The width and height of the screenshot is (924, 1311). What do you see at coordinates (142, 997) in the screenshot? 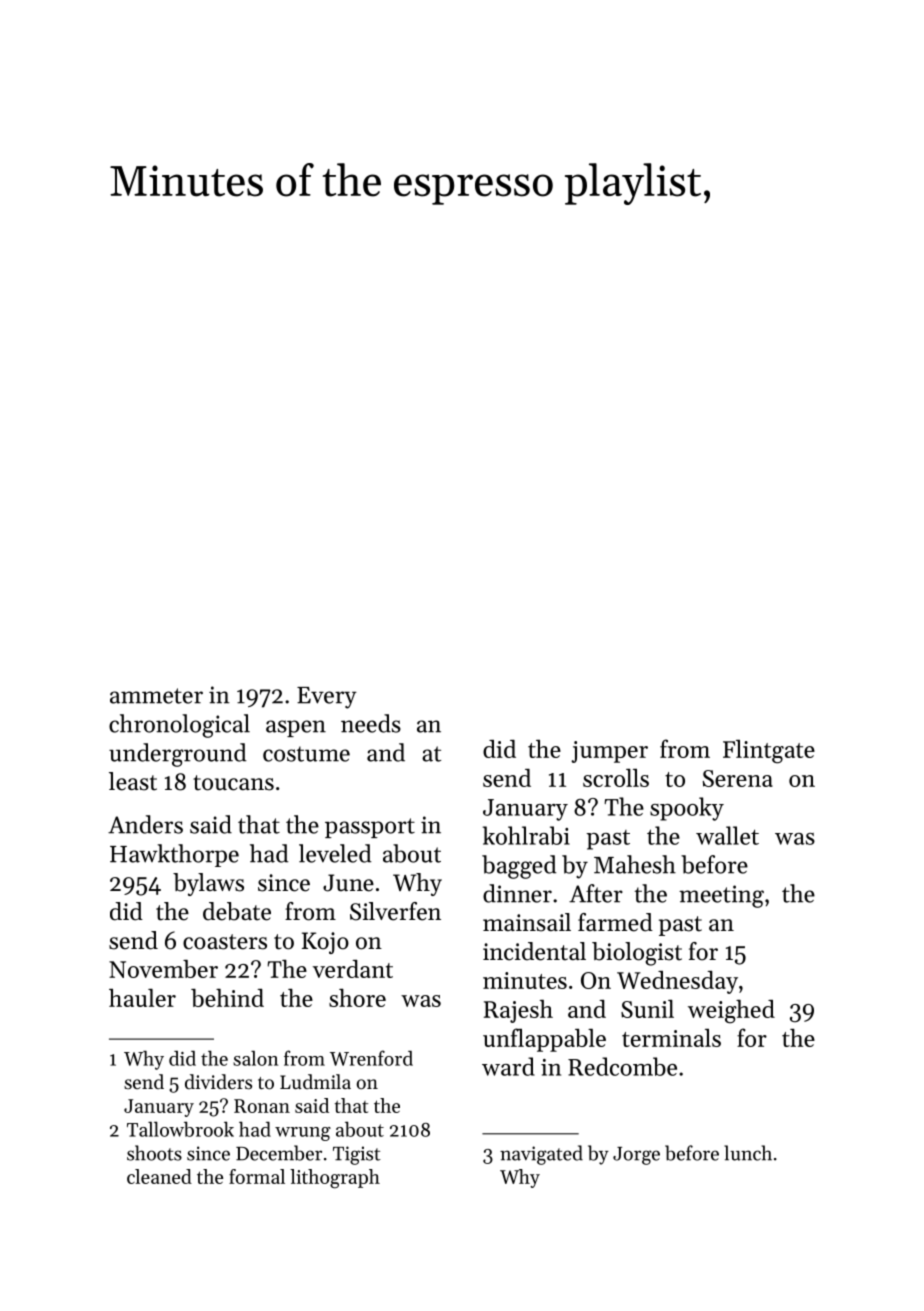
I see `hauler` at bounding box center [142, 997].
